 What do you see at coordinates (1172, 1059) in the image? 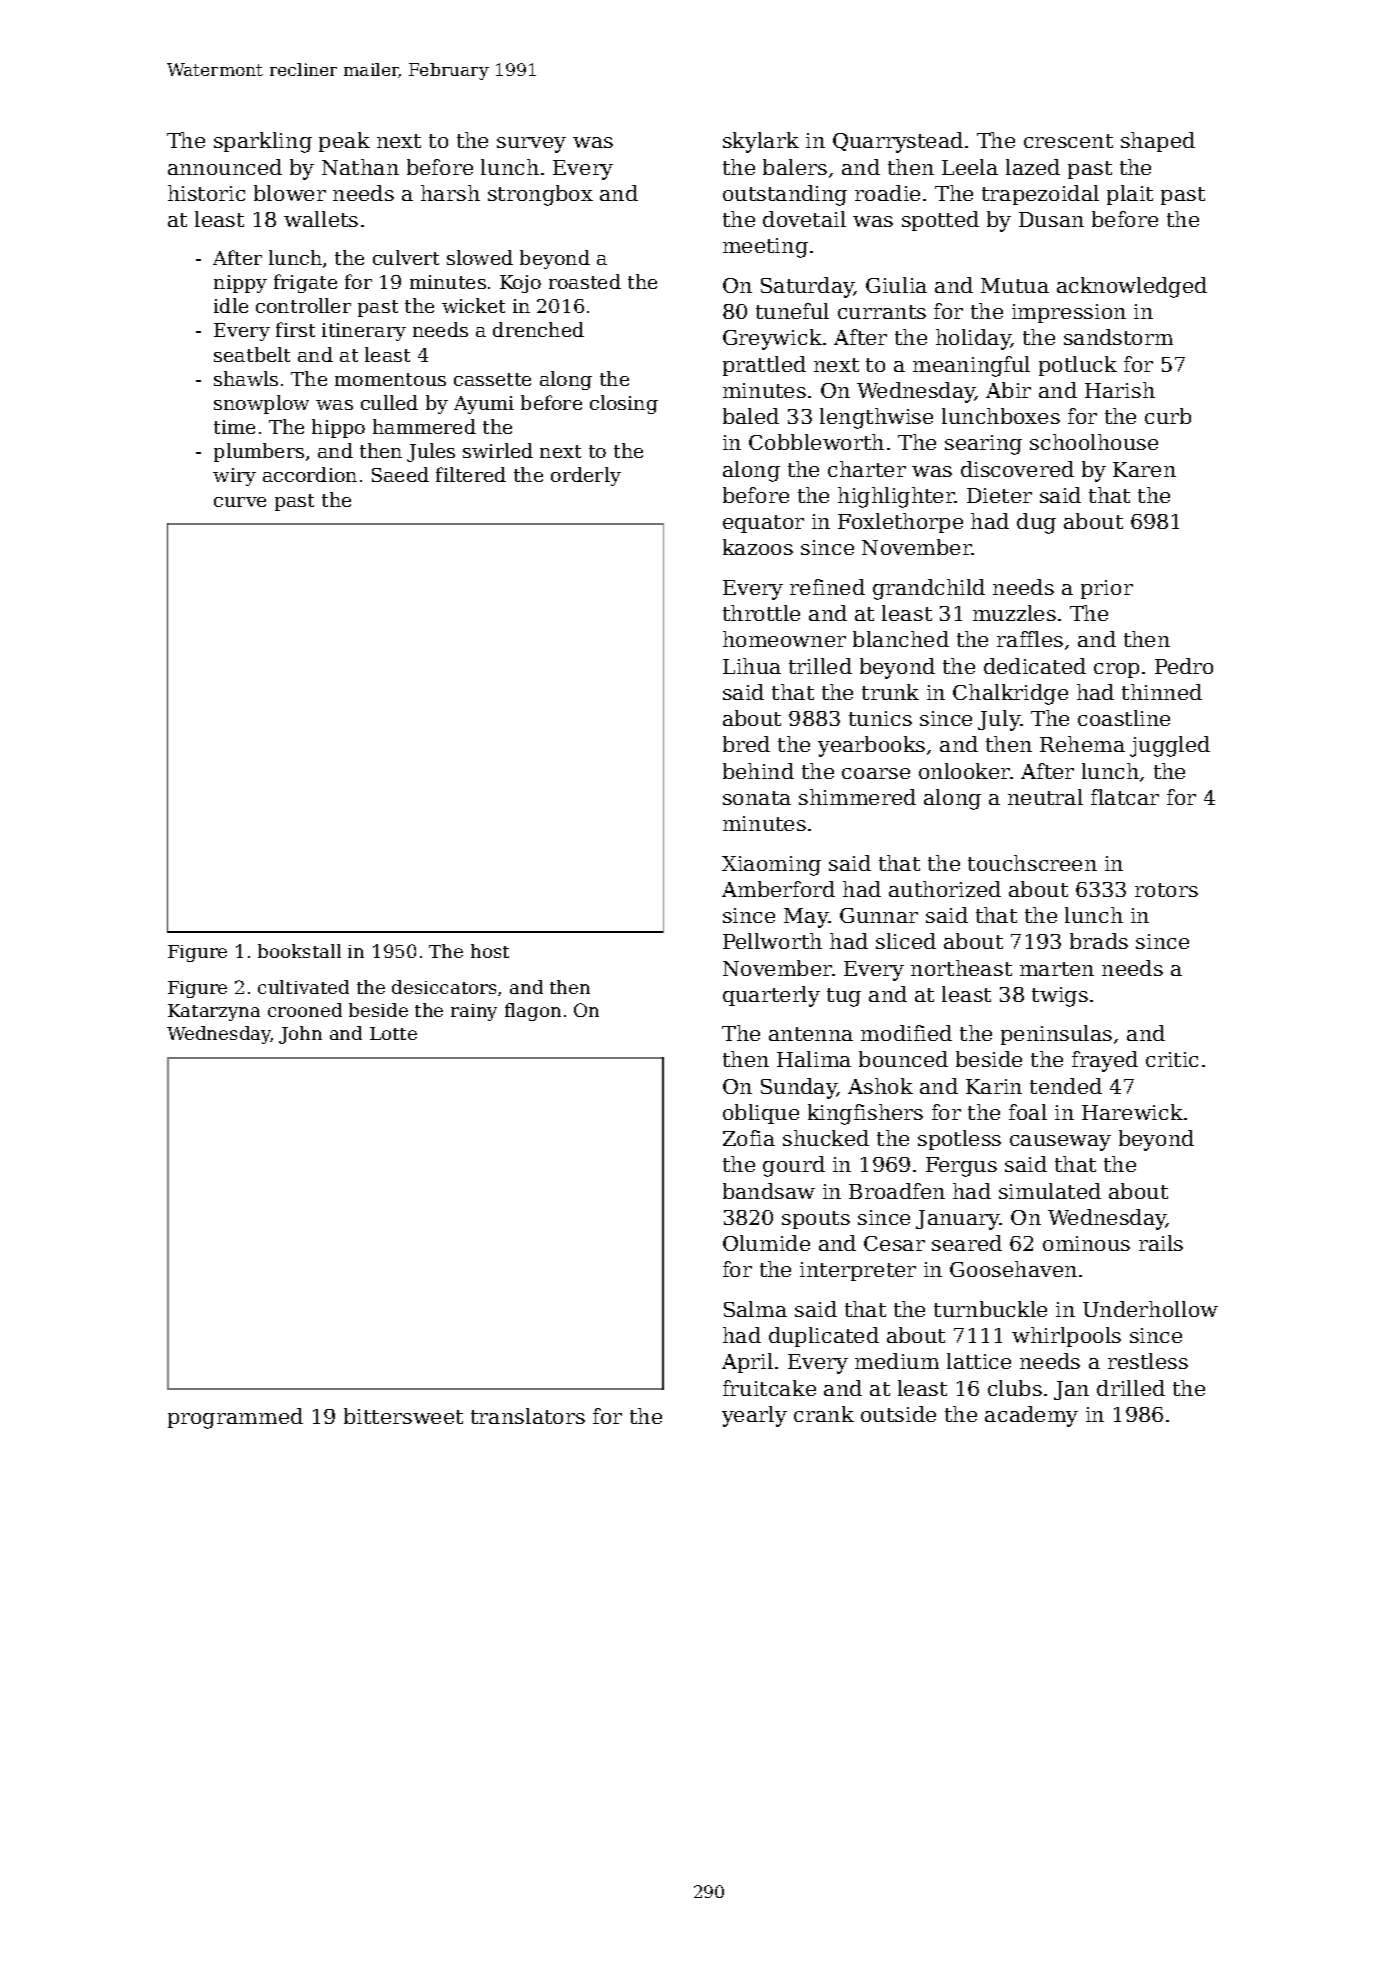
I see `critic` at bounding box center [1172, 1059].
